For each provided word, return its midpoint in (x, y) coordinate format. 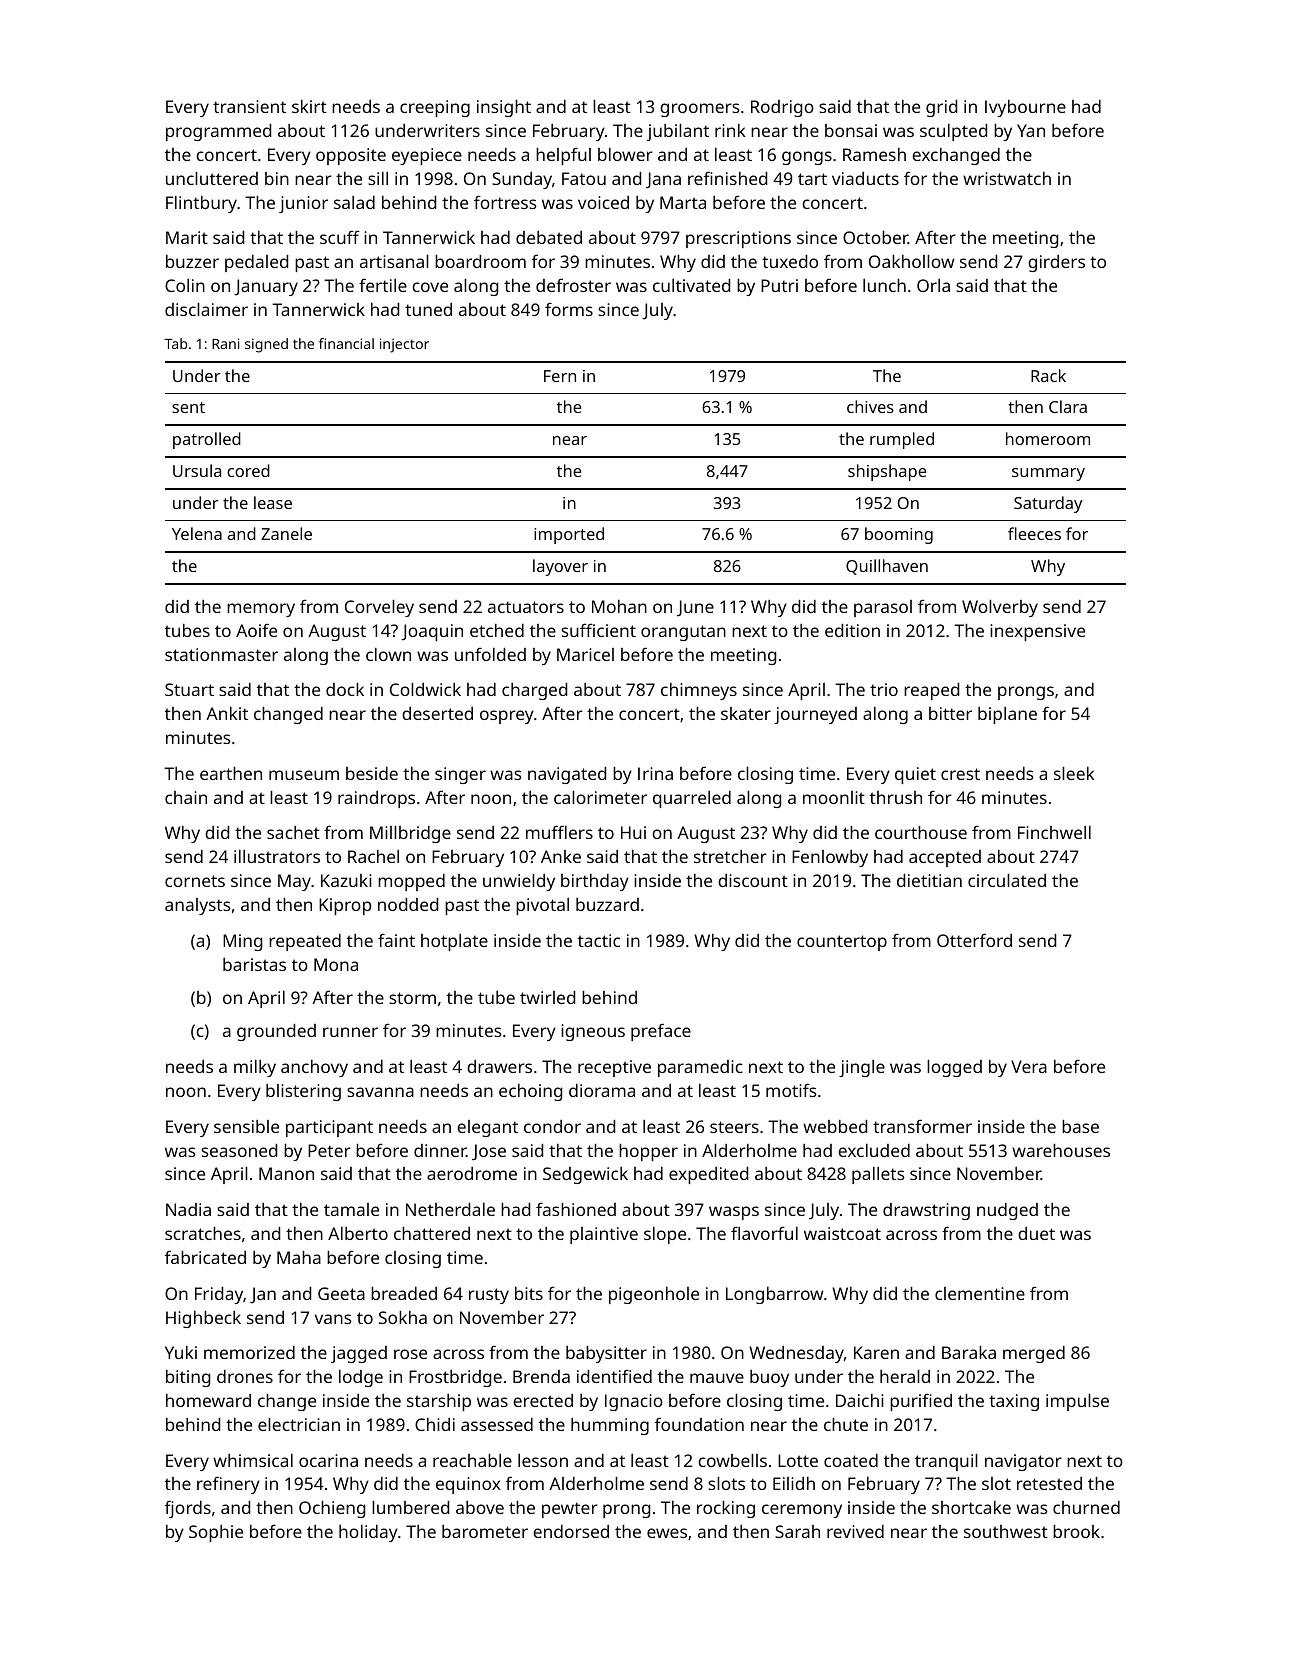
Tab (175, 343)
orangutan (683, 633)
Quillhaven (887, 567)
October (875, 237)
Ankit (227, 713)
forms (569, 309)
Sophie (216, 1533)
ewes (667, 1533)
